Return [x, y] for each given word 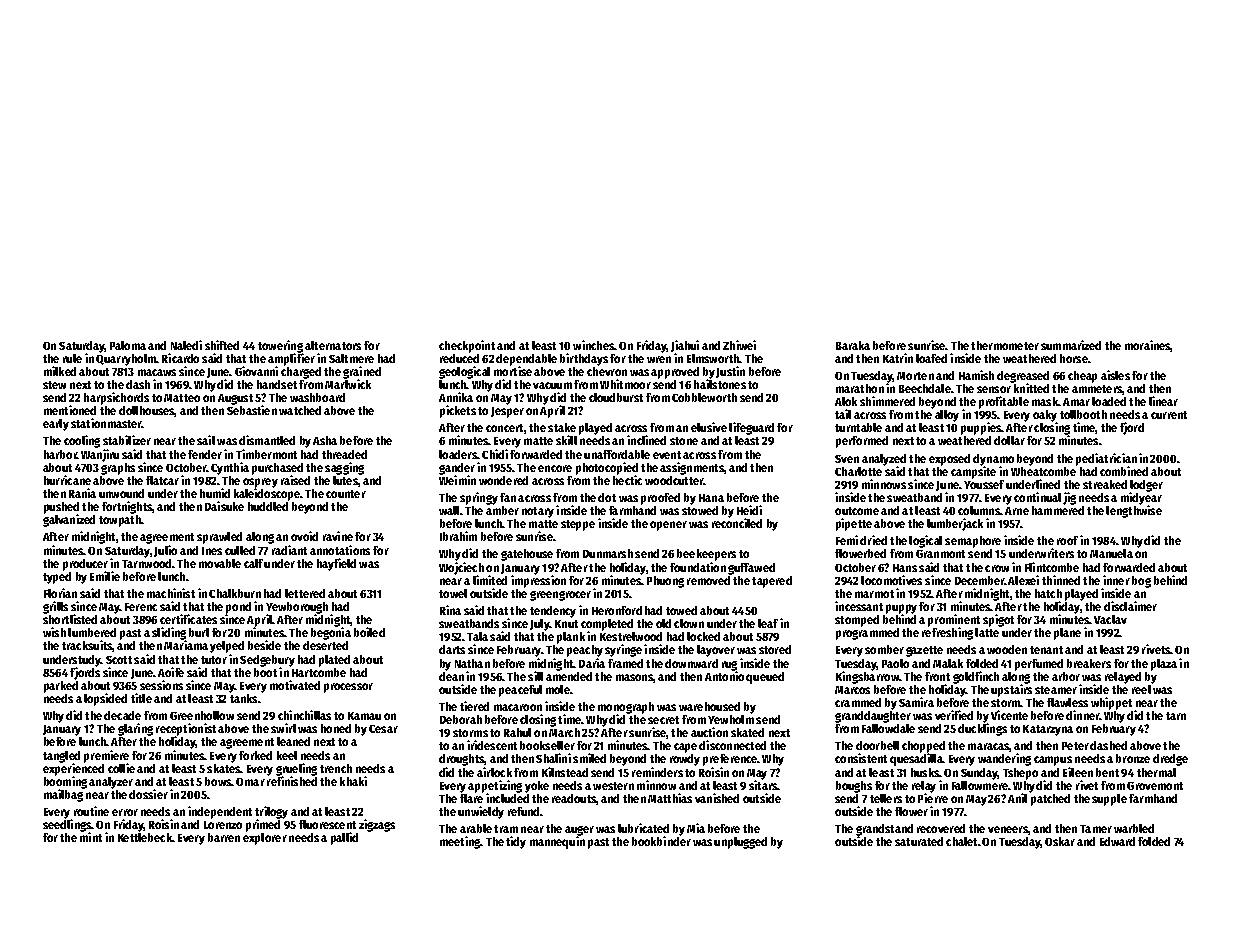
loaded [1109, 401]
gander [457, 469]
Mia [696, 828]
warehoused [709, 706]
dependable [526, 360]
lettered [305, 593]
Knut [566, 624]
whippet [1111, 703]
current [1169, 415]
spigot [998, 620]
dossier [148, 794]
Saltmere [351, 358]
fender [205, 454]
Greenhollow [202, 715]
